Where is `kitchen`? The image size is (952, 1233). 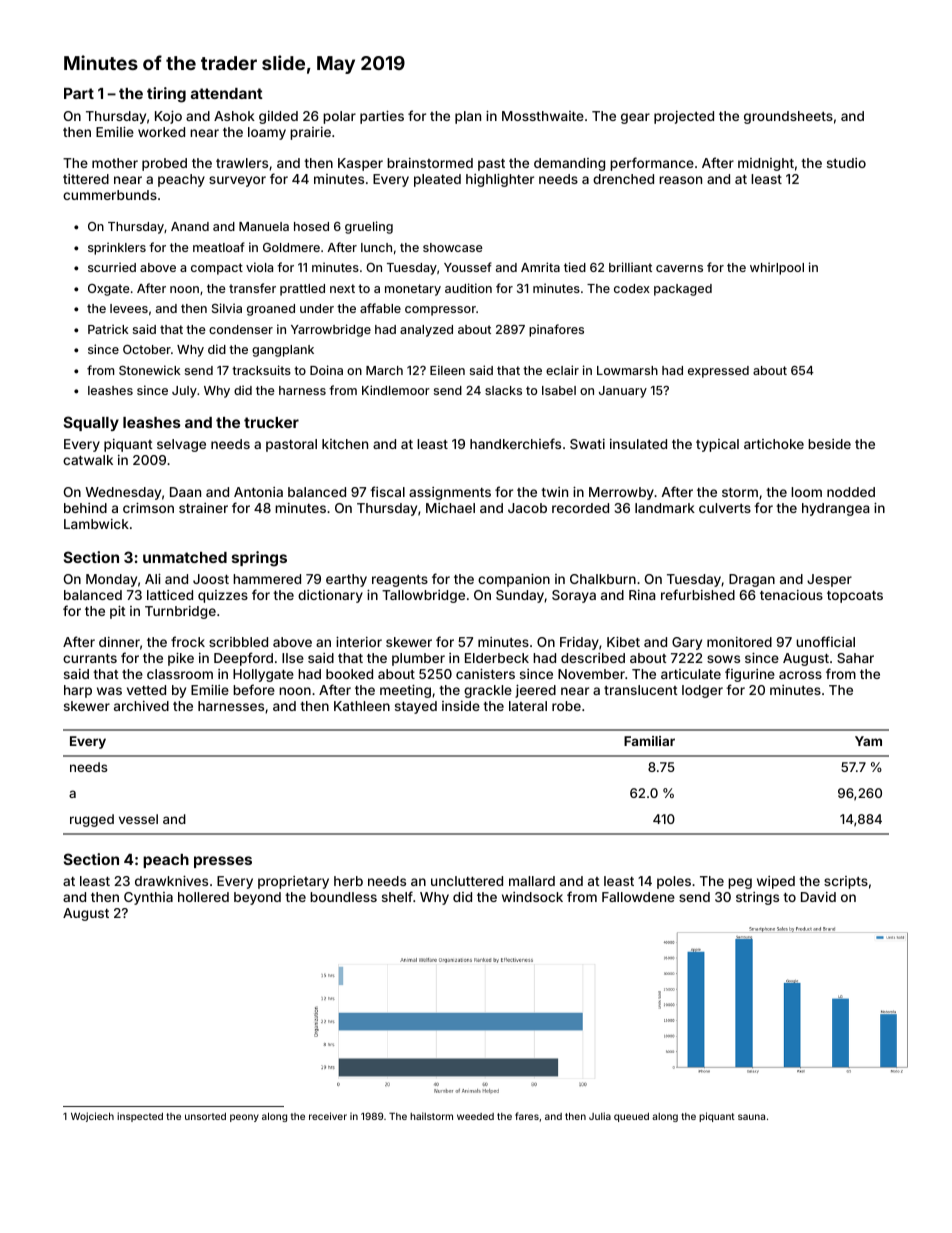
kitchen is located at coordinates (345, 444).
